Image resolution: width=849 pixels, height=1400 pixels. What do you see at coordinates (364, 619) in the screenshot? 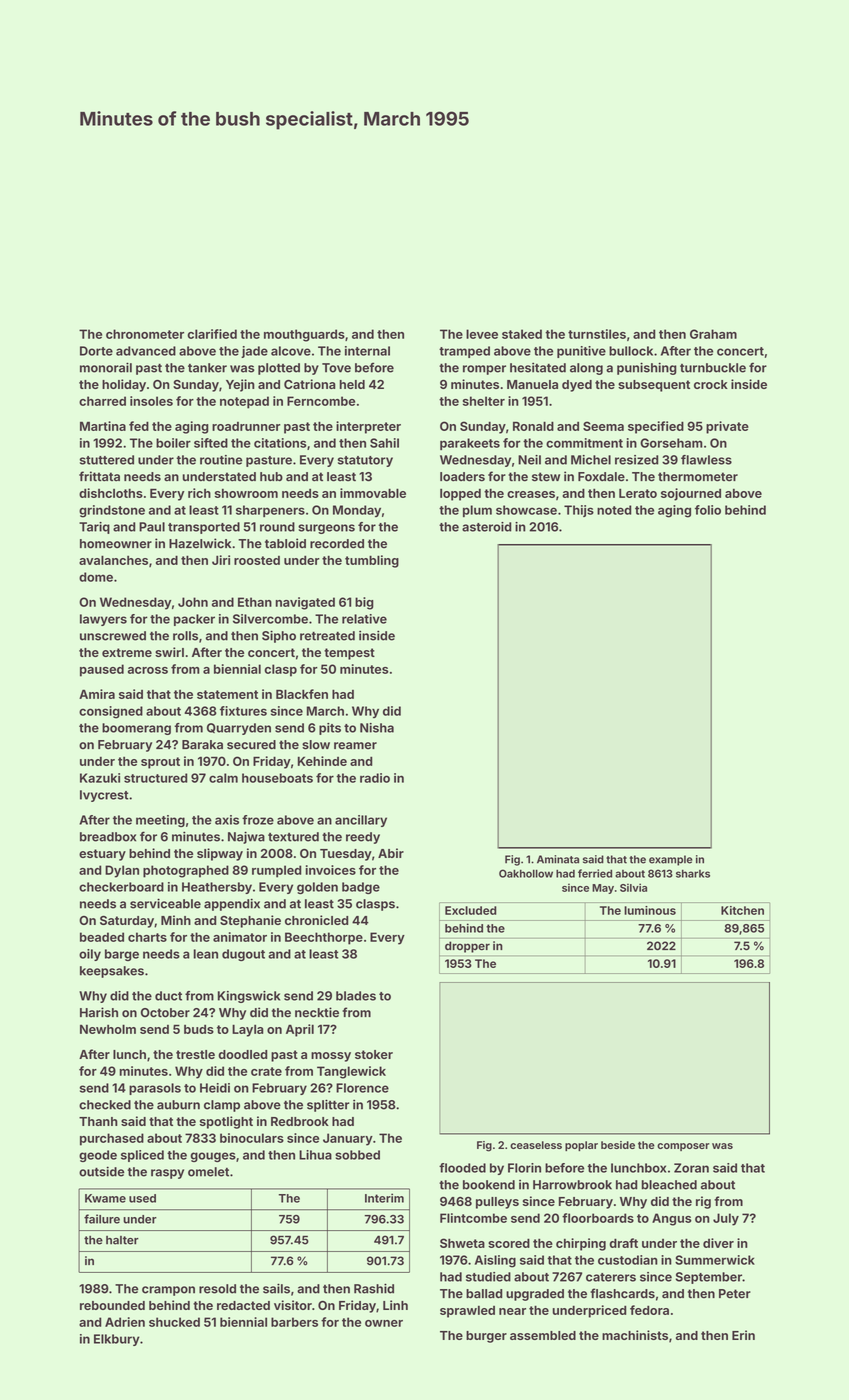
I see `relative` at bounding box center [364, 619].
